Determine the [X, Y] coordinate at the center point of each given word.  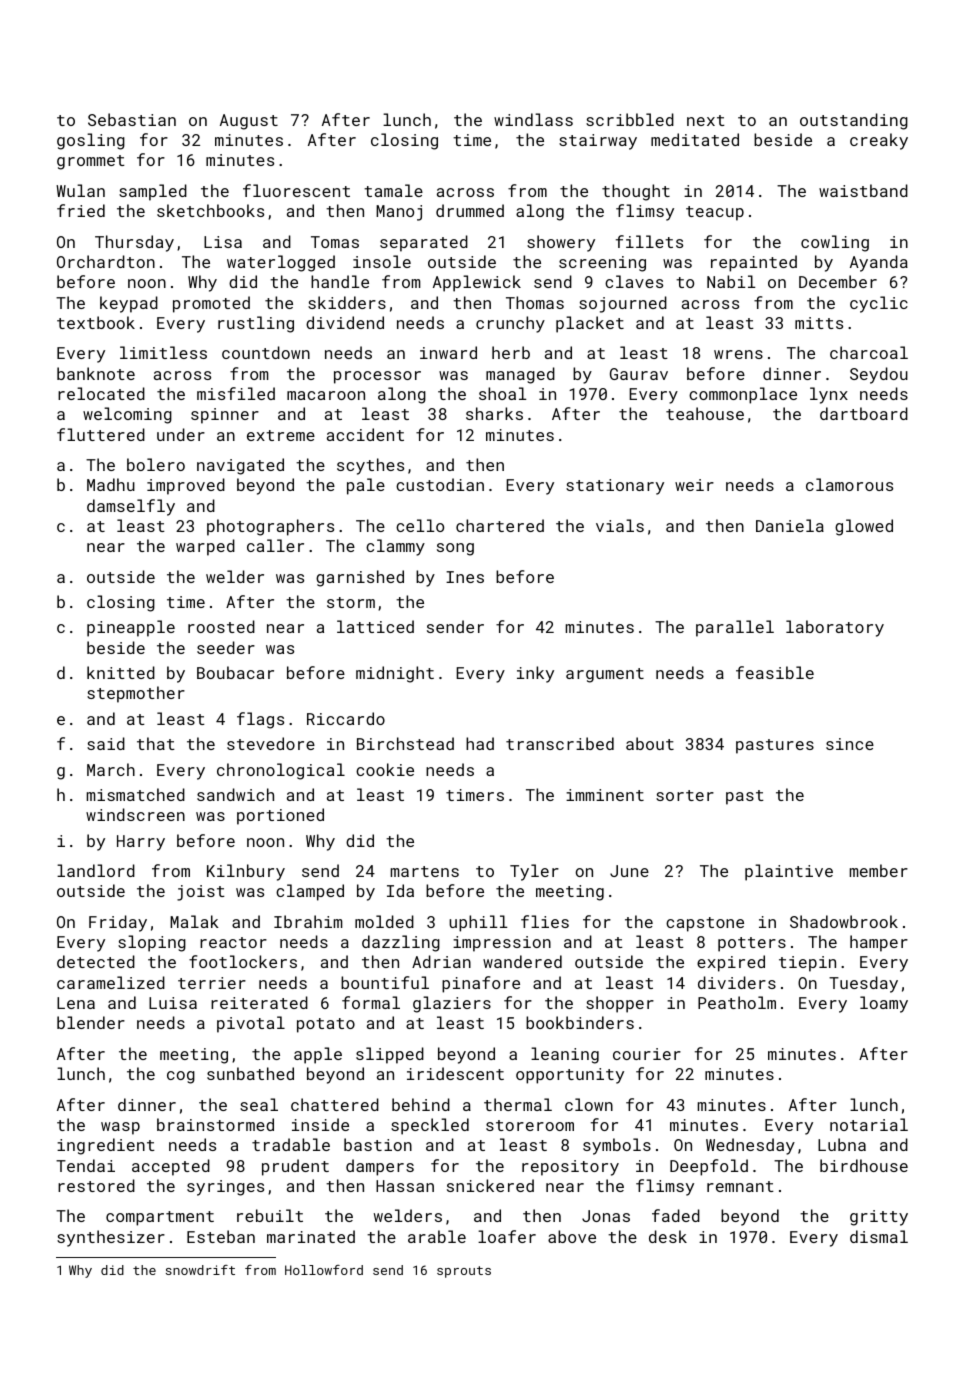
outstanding [854, 121]
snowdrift [200, 1270]
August [249, 122]
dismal [879, 1236]
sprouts [464, 1272]
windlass [533, 119]
